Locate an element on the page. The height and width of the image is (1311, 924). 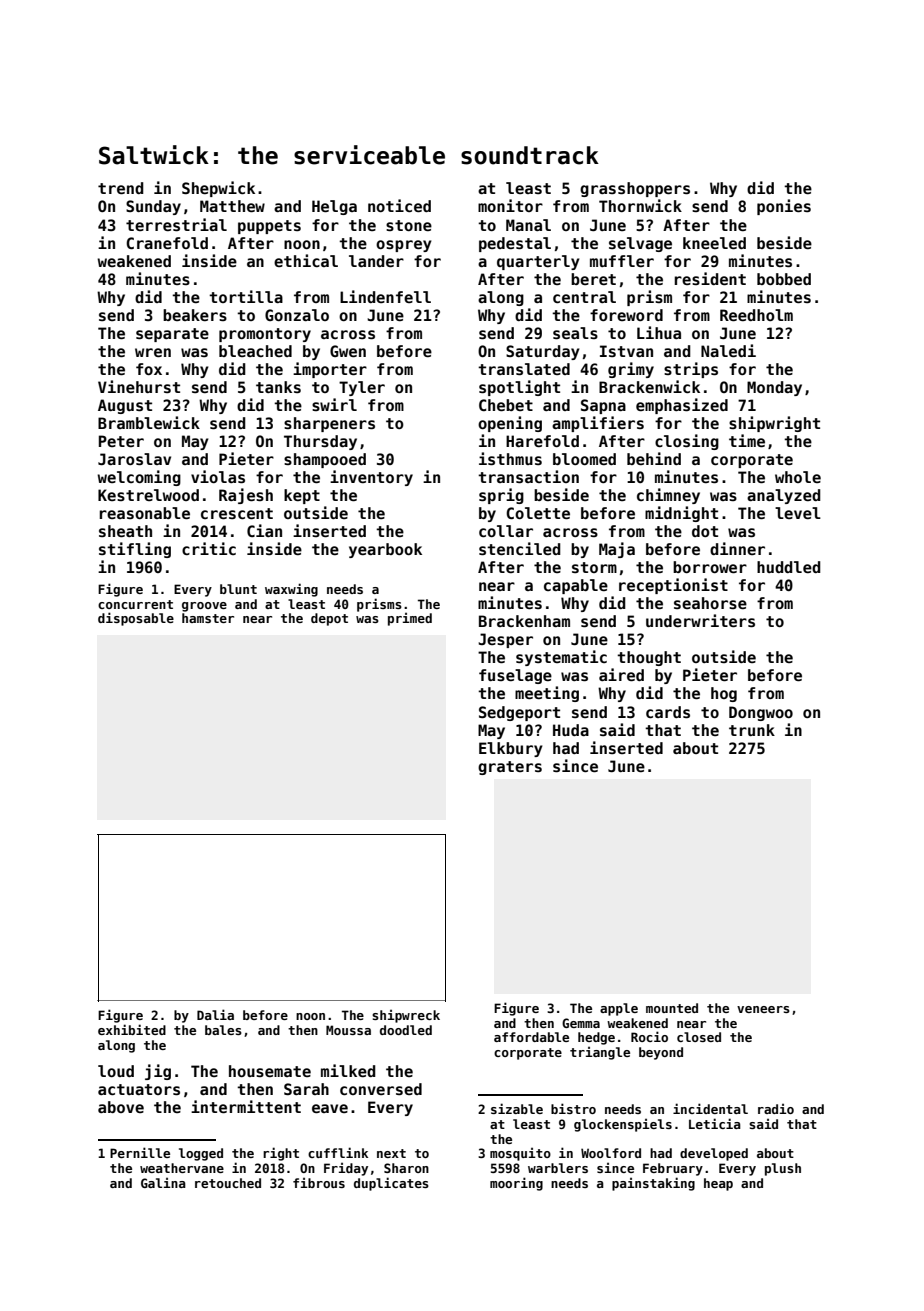
huddled is located at coordinates (789, 567).
